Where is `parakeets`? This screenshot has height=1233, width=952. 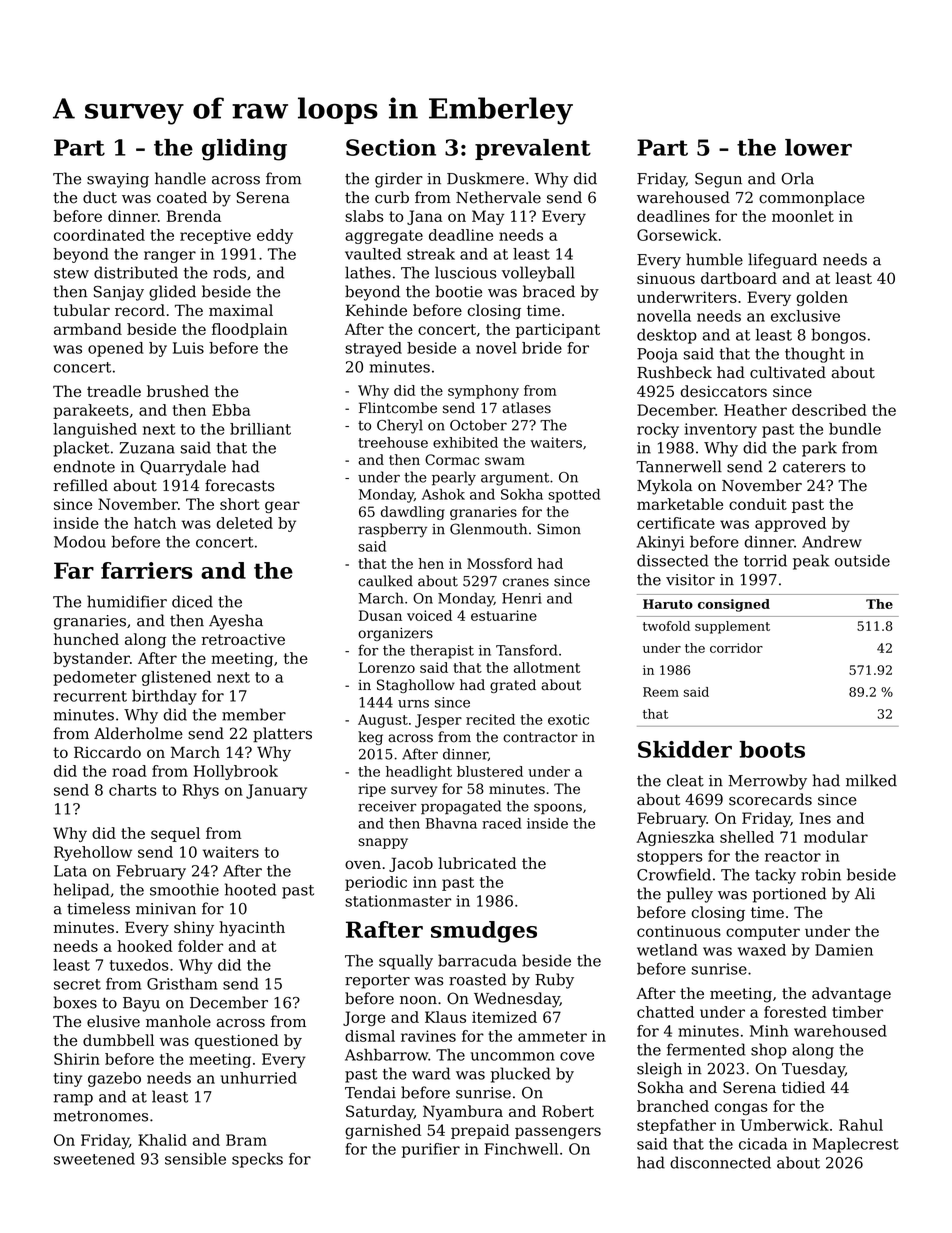 parakeets is located at coordinates (91, 411).
